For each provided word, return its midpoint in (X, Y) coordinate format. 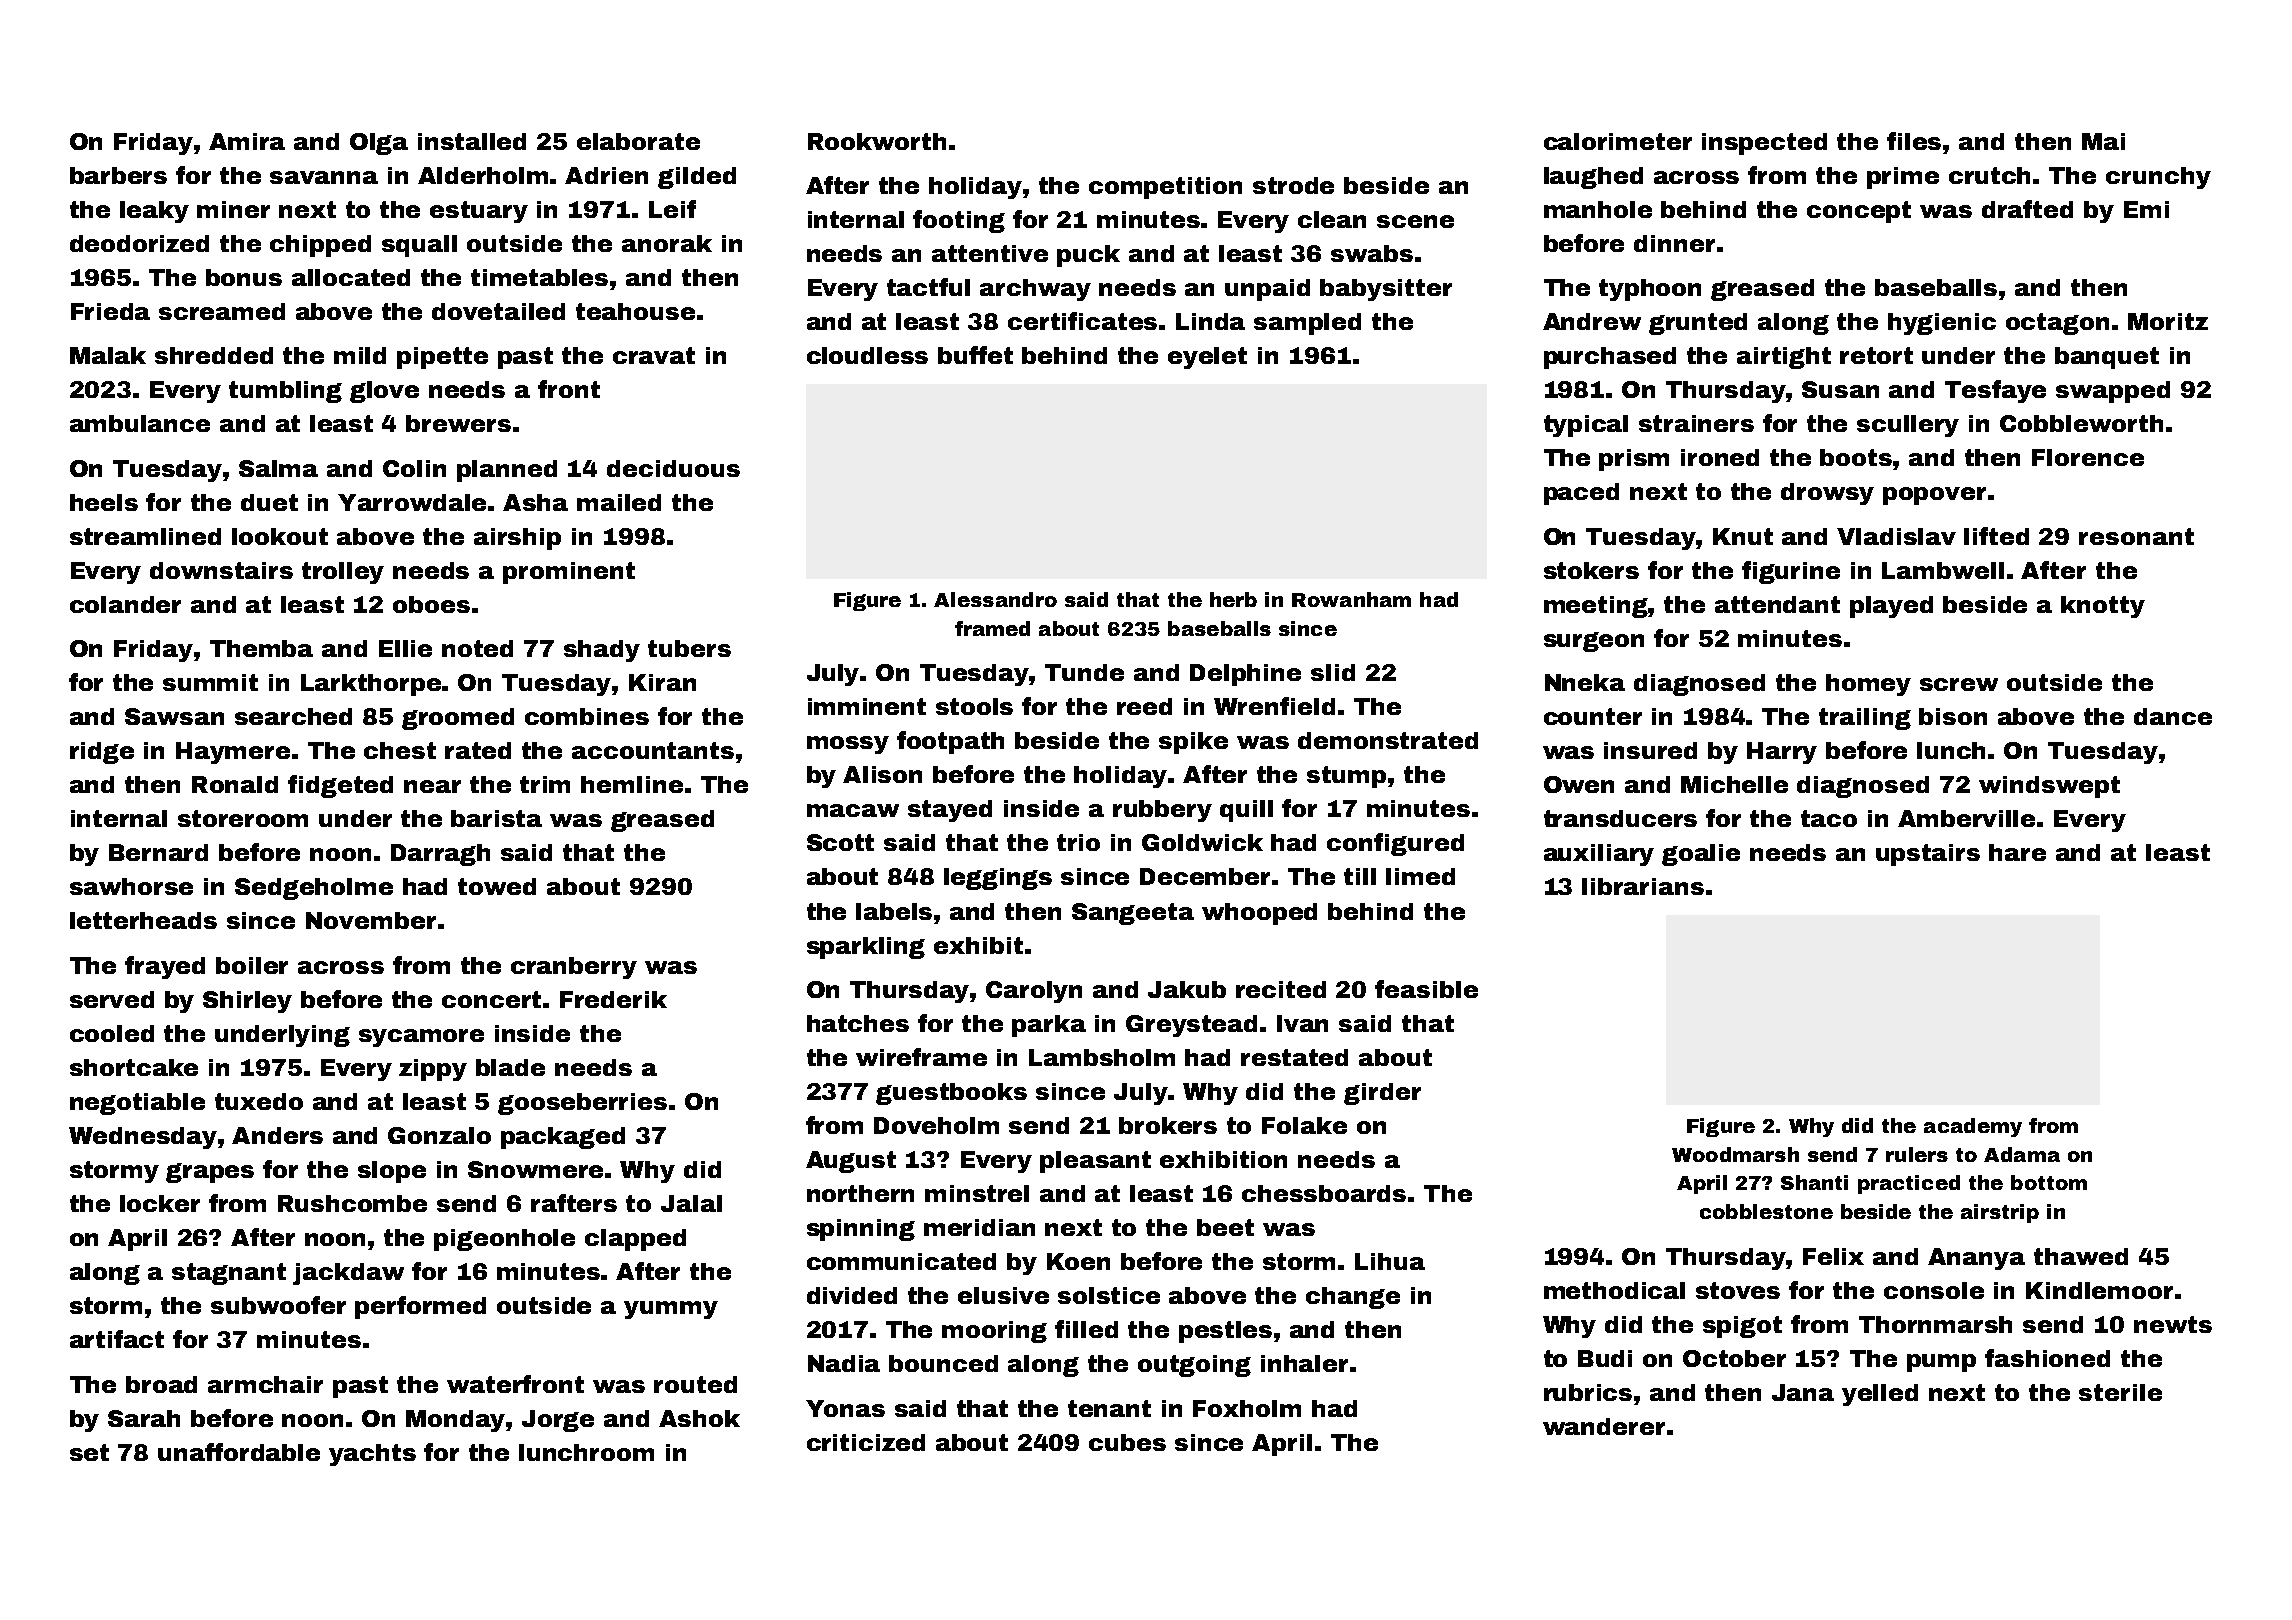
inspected (1764, 144)
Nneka (1585, 682)
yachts (372, 1455)
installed (472, 141)
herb (1233, 599)
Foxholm (1247, 1408)
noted (477, 648)
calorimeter (1618, 141)
